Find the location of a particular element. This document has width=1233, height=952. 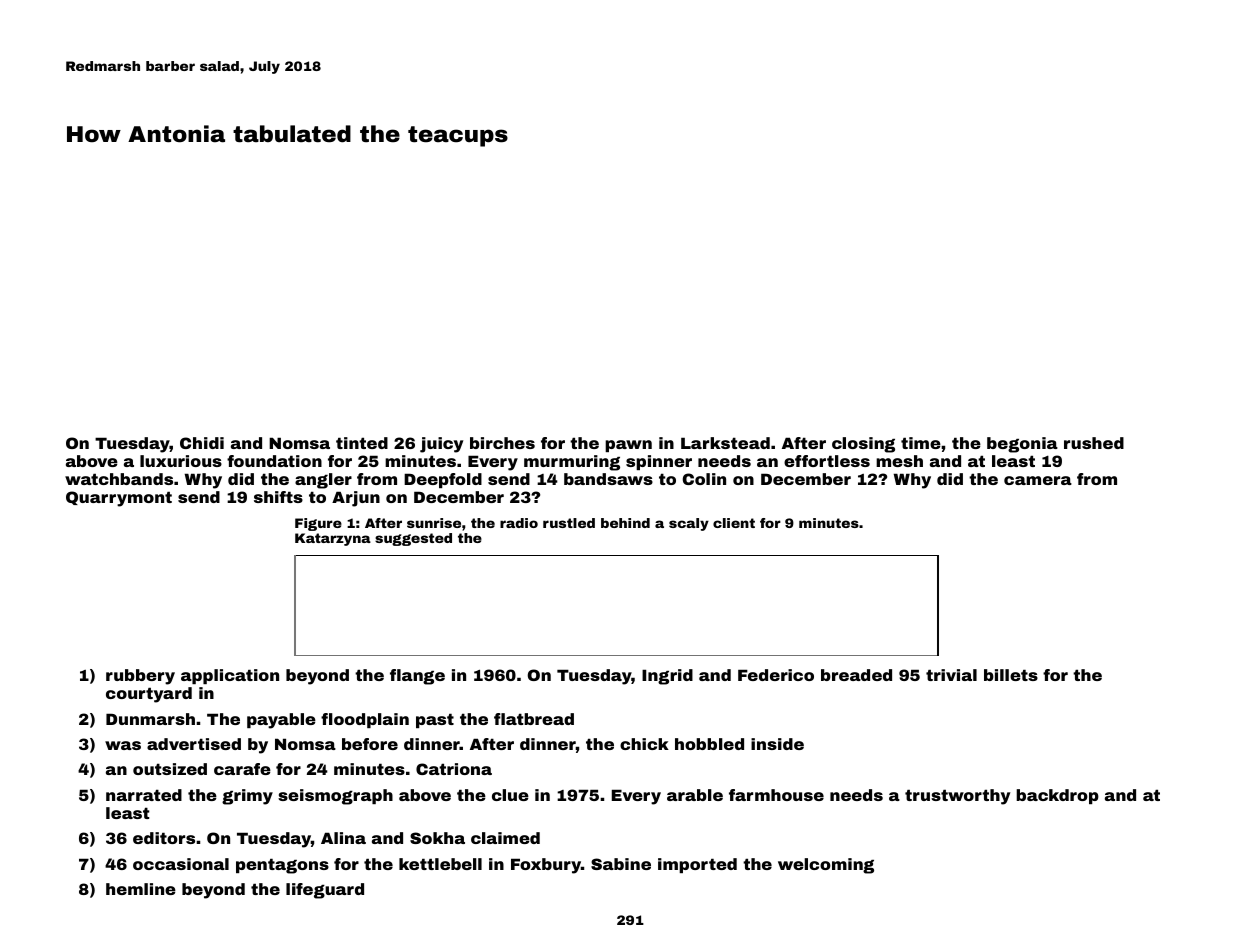

inside is located at coordinates (777, 744).
